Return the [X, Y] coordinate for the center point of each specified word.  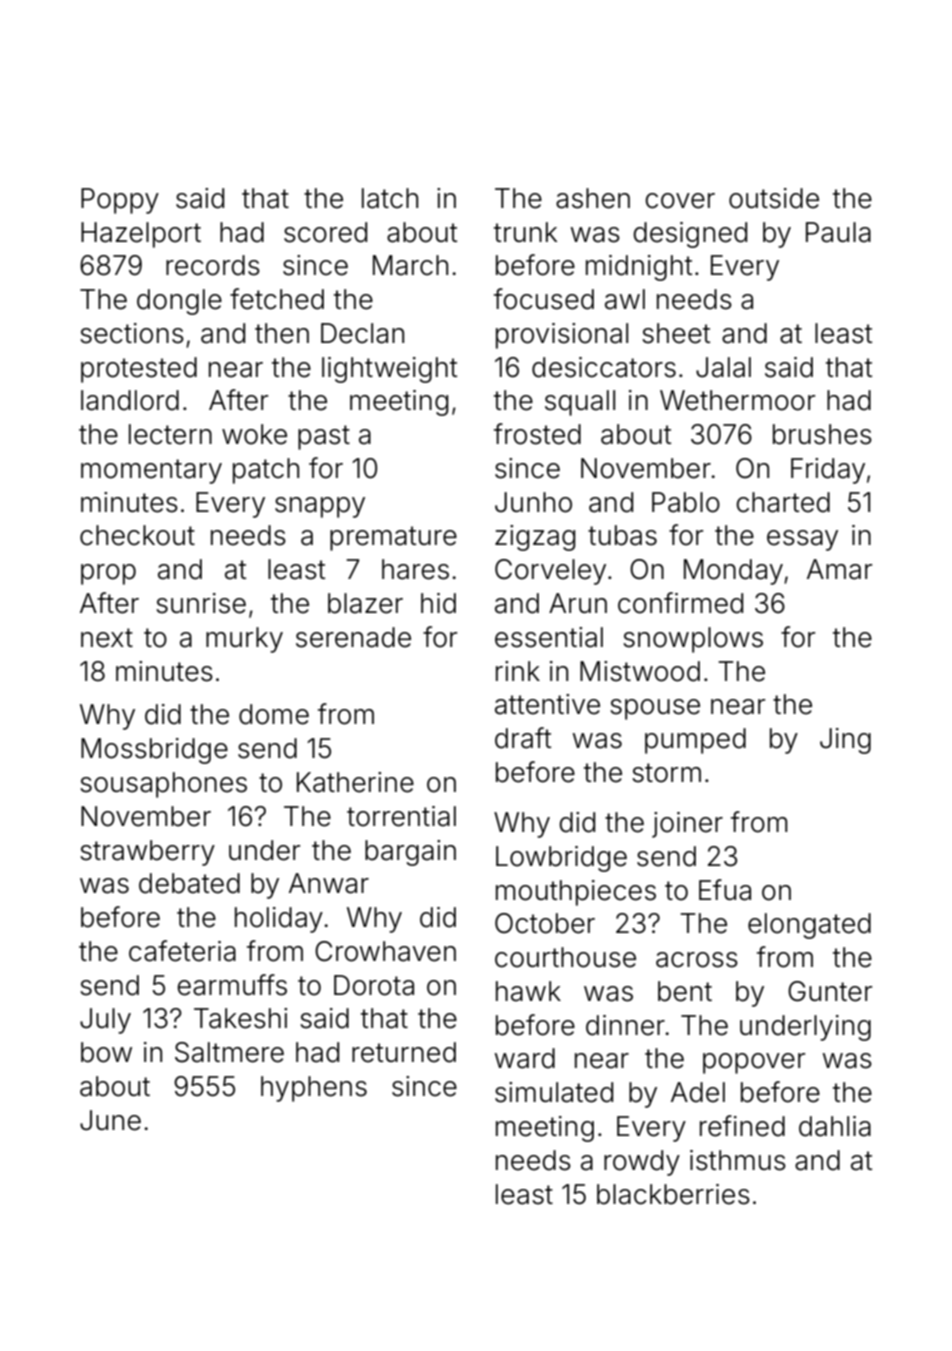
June [110, 1120]
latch [390, 198]
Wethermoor [737, 400]
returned [404, 1052]
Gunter [830, 991]
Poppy [120, 201]
